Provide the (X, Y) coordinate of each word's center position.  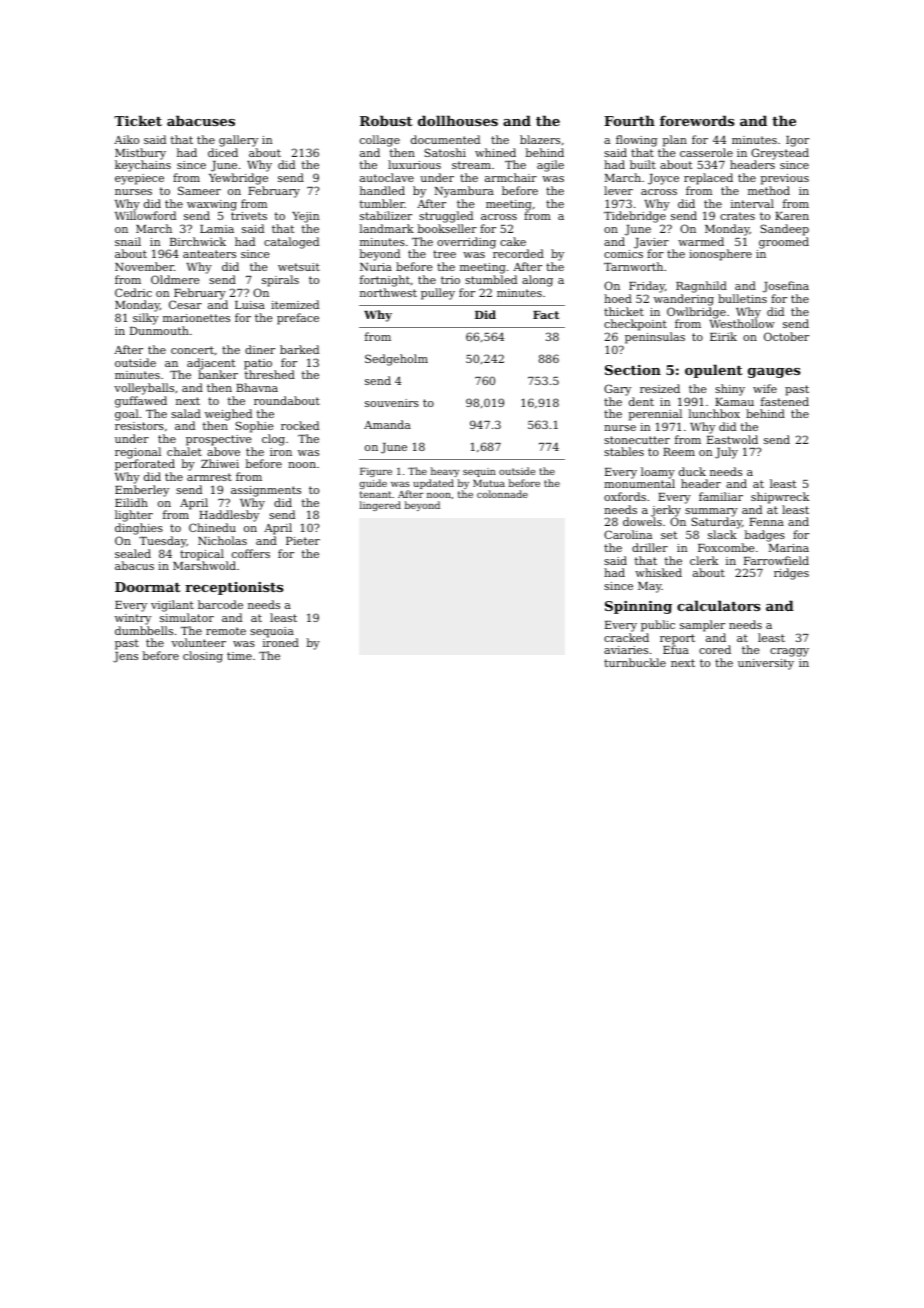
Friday (647, 287)
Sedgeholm (396, 360)
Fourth (629, 120)
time (239, 656)
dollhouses (458, 120)
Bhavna (257, 387)
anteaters (209, 254)
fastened (785, 401)
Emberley (142, 491)
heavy (445, 472)
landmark (386, 228)
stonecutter (637, 440)
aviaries (626, 650)
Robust (386, 120)
